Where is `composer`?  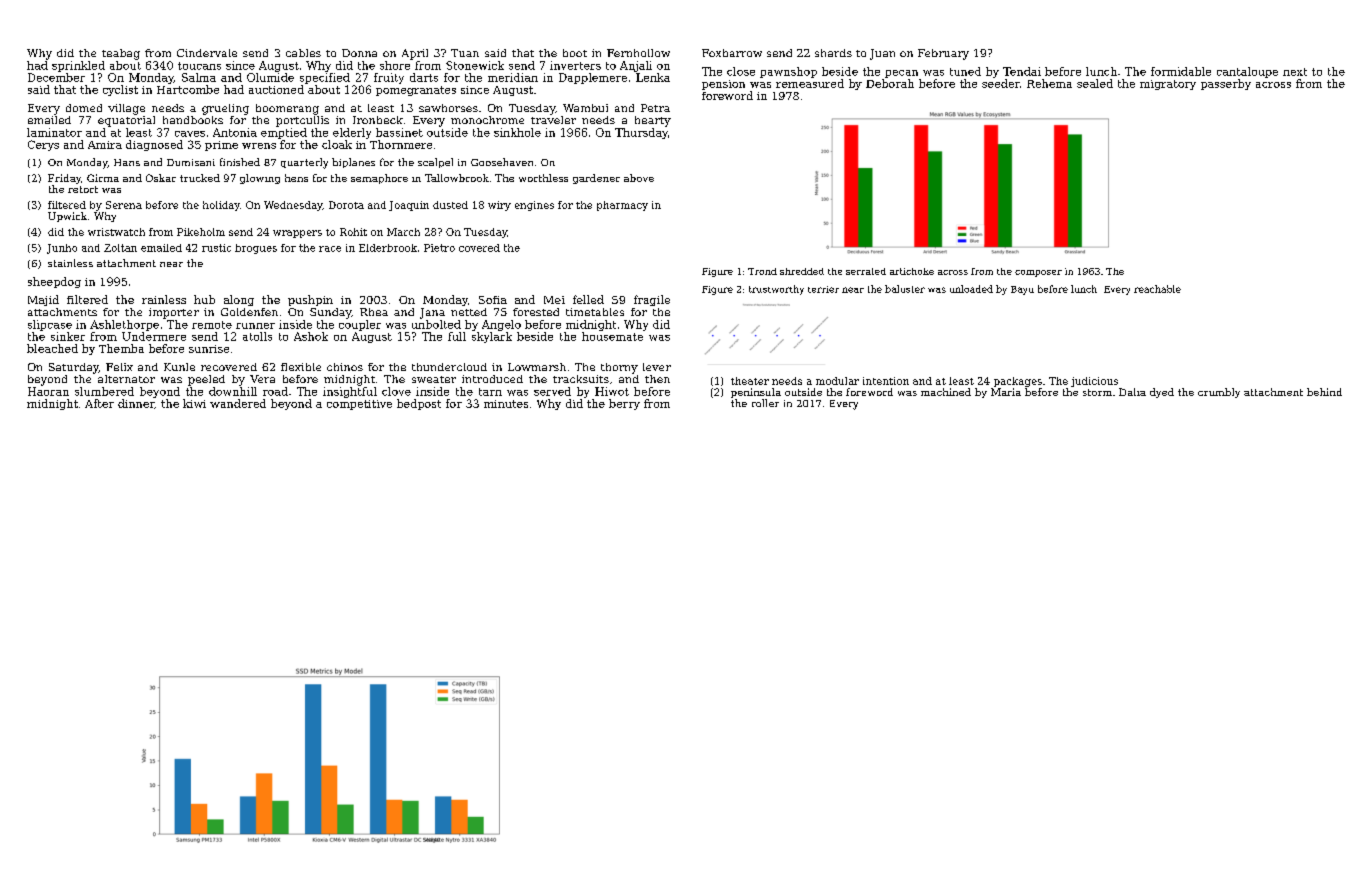 composer is located at coordinates (1038, 273).
